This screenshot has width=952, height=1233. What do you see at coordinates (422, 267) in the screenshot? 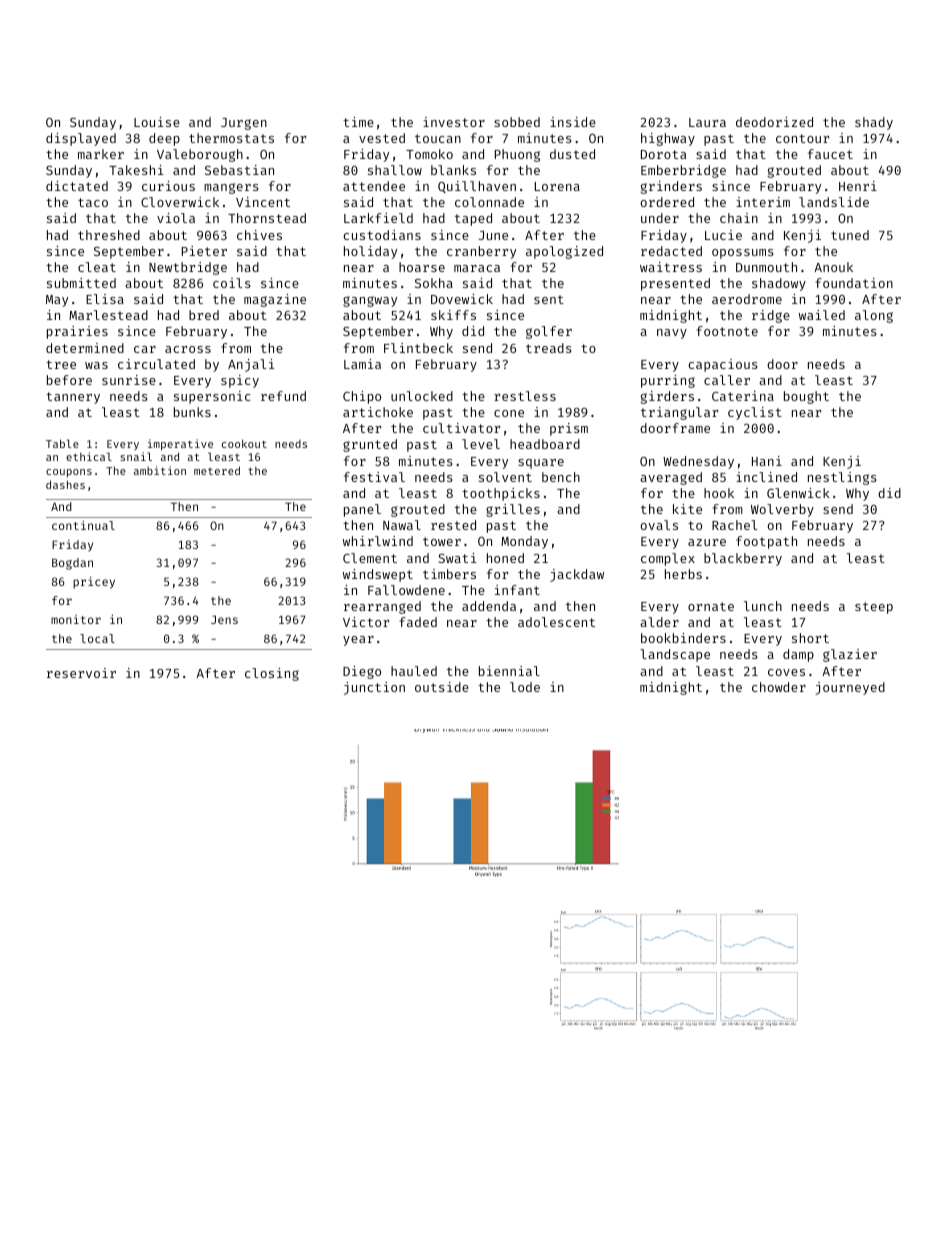
I see `hoarse` at bounding box center [422, 267].
